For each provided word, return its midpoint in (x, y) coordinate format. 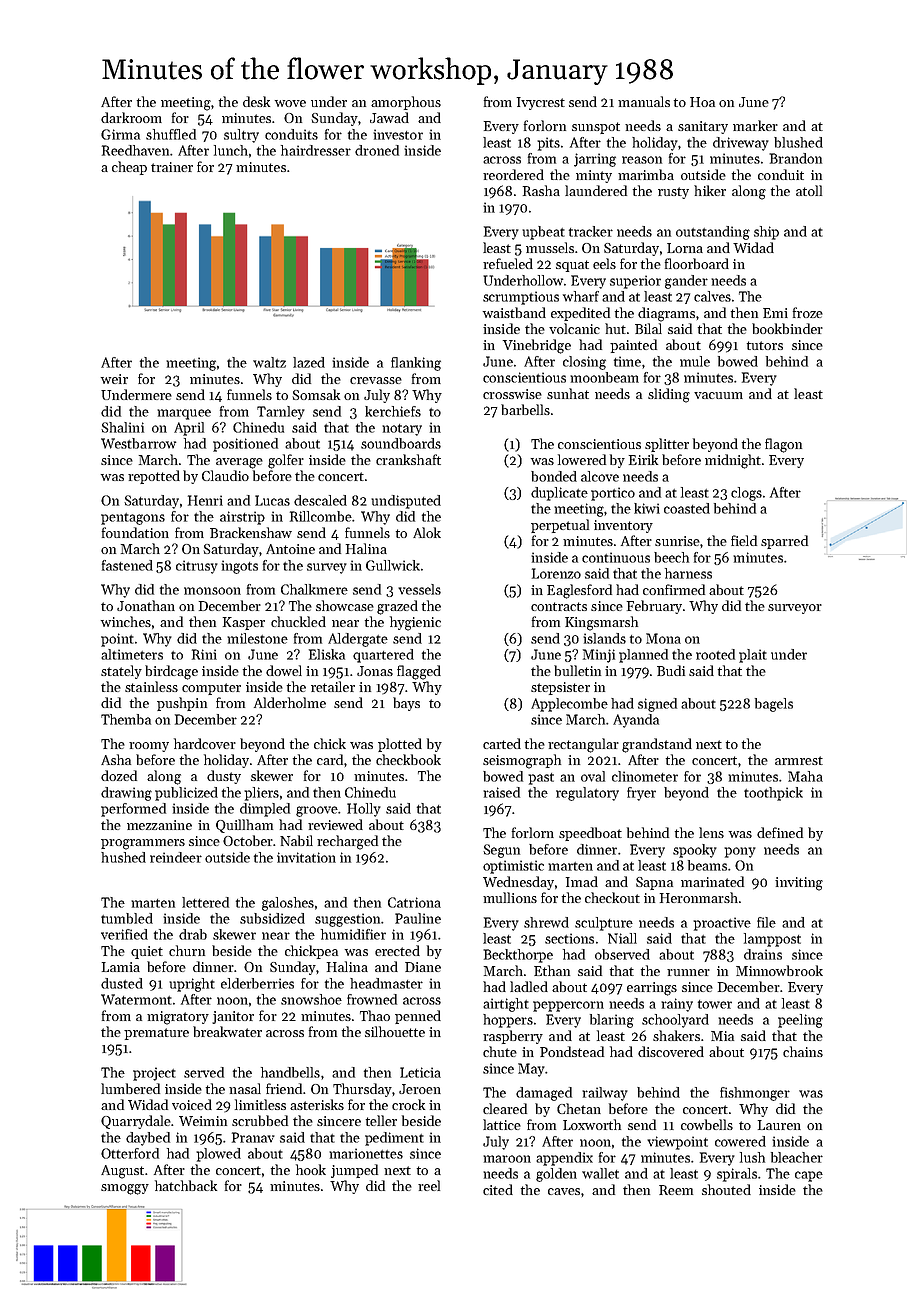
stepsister (560, 688)
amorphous (406, 103)
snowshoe (311, 999)
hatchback (186, 1185)
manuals (644, 101)
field (744, 540)
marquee (184, 414)
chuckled (298, 621)
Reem (676, 1190)
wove (290, 103)
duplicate (559, 494)
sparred (784, 542)
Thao (375, 1015)
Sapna (654, 883)
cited (498, 1189)
